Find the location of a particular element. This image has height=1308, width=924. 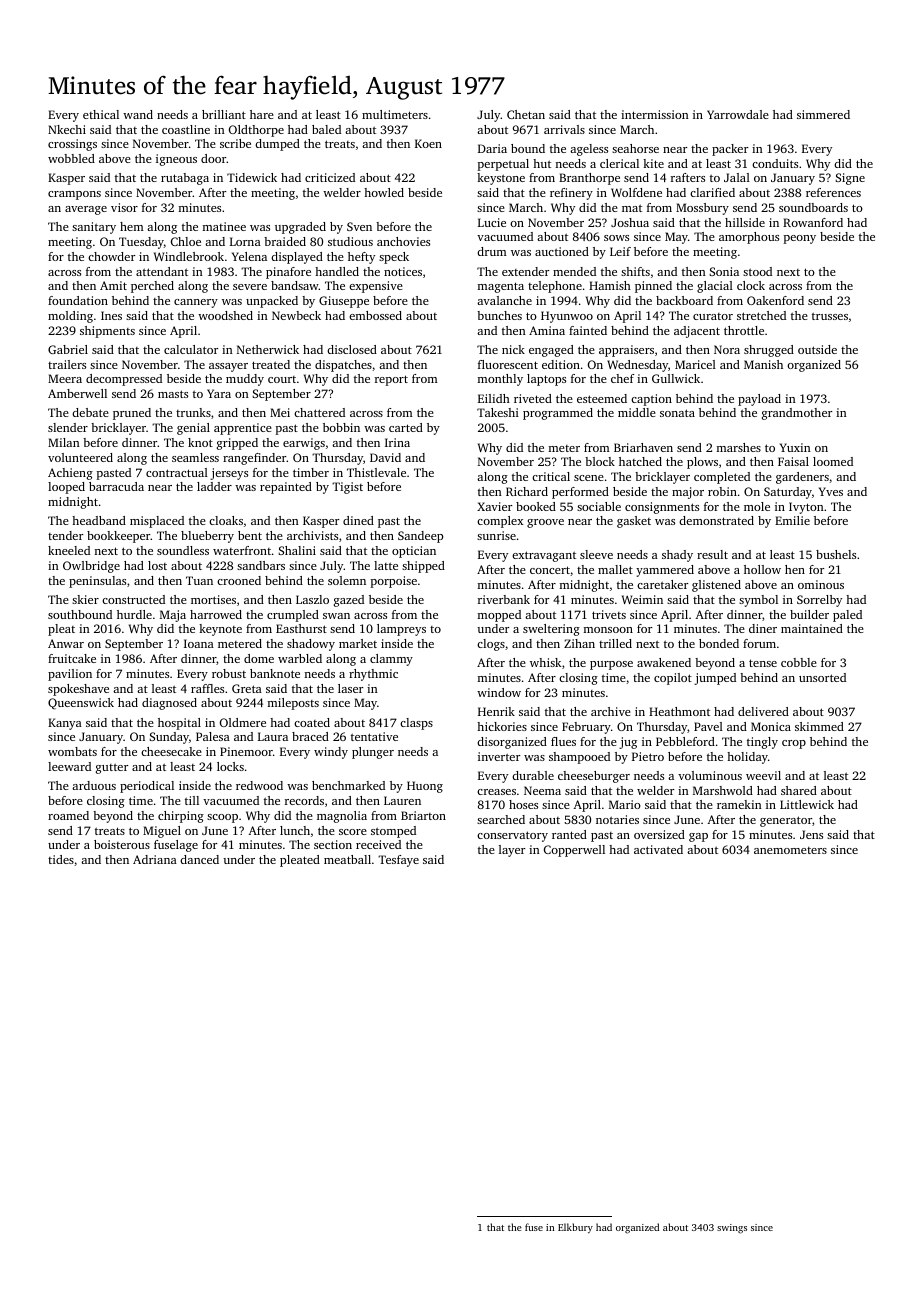

Tesfaye is located at coordinates (398, 861).
